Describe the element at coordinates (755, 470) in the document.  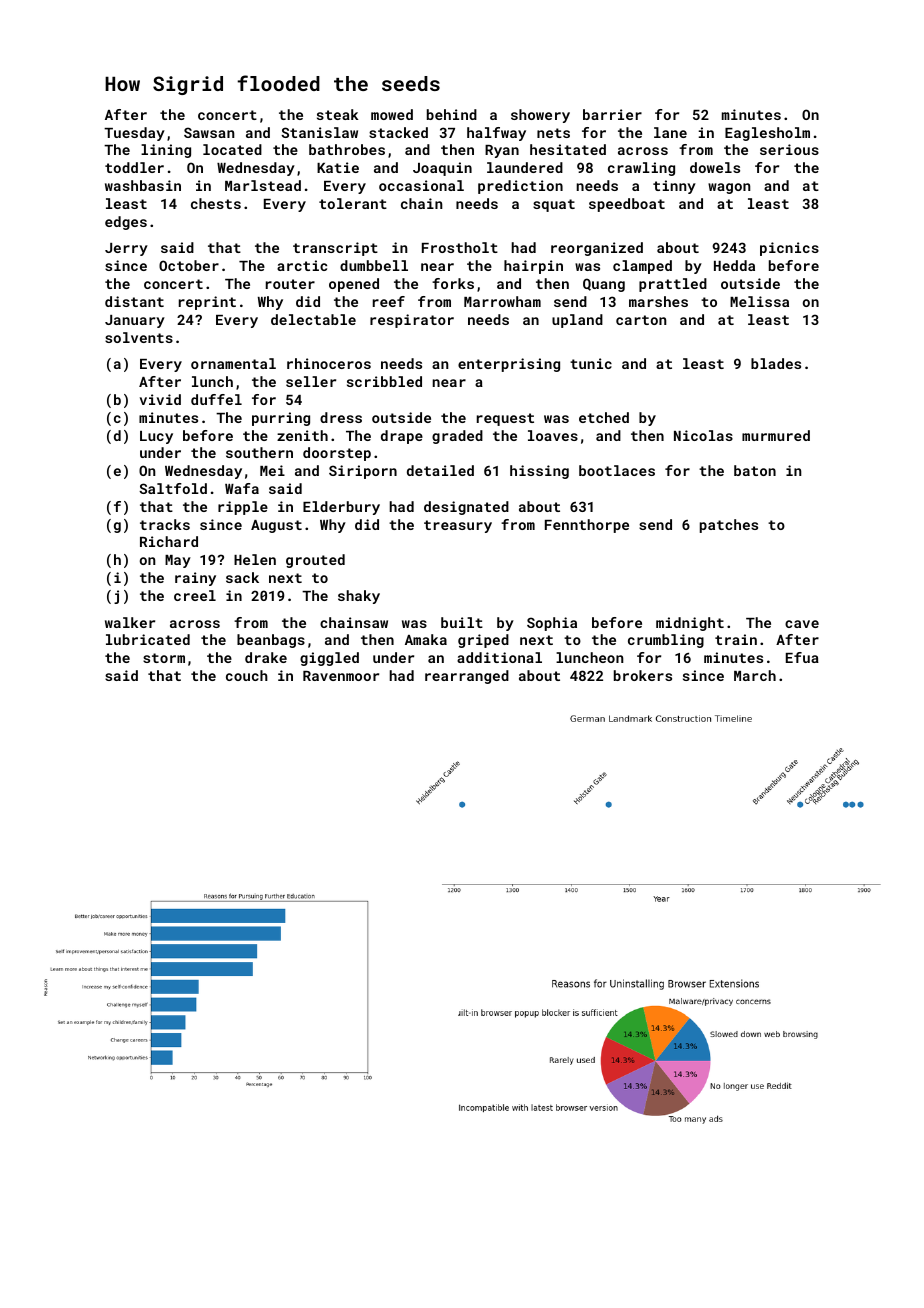
I see `baton` at that location.
